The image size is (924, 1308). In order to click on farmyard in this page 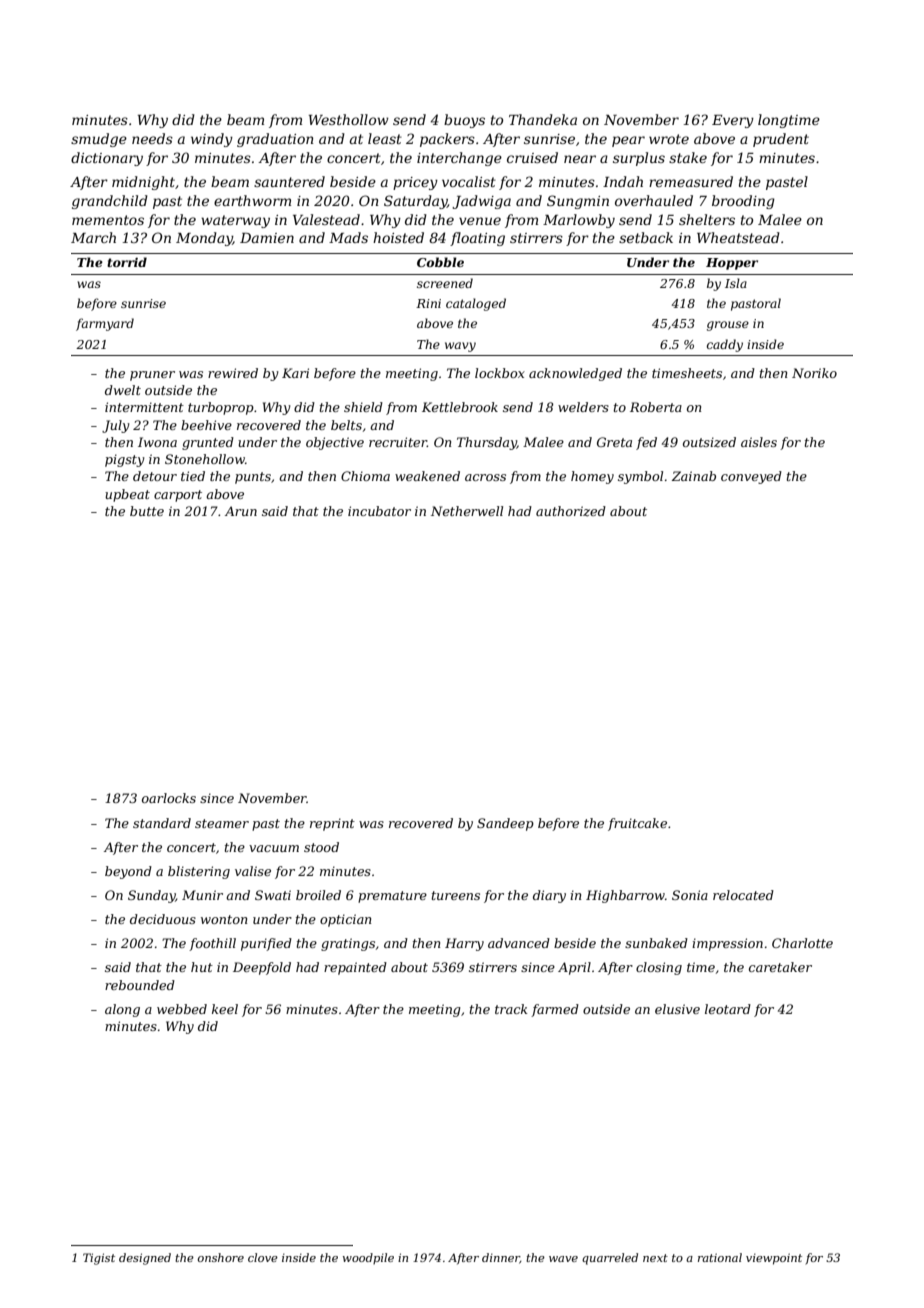, I will do `click(105, 324)`.
